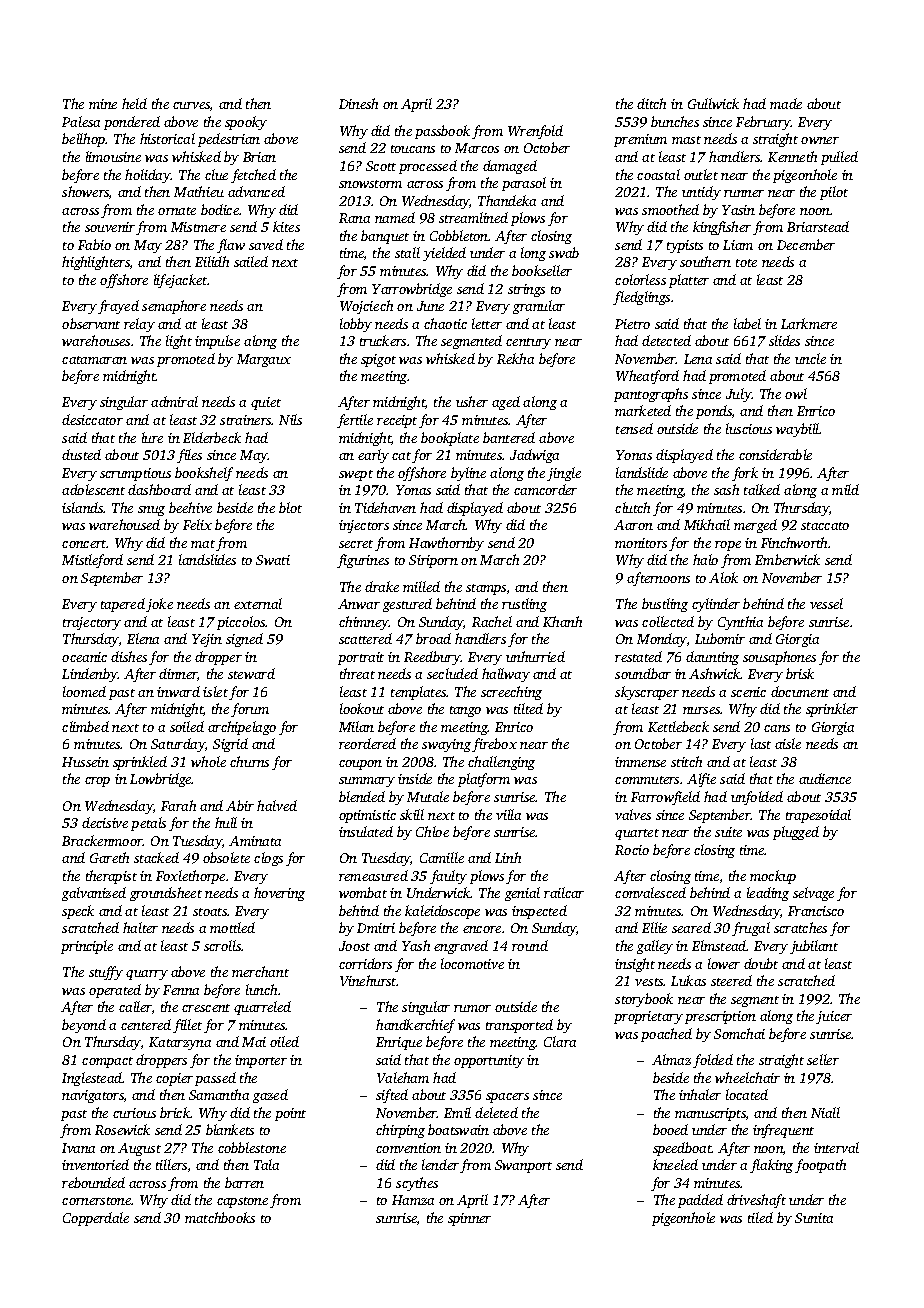  What do you see at coordinates (84, 544) in the page?
I see `concert` at bounding box center [84, 544].
